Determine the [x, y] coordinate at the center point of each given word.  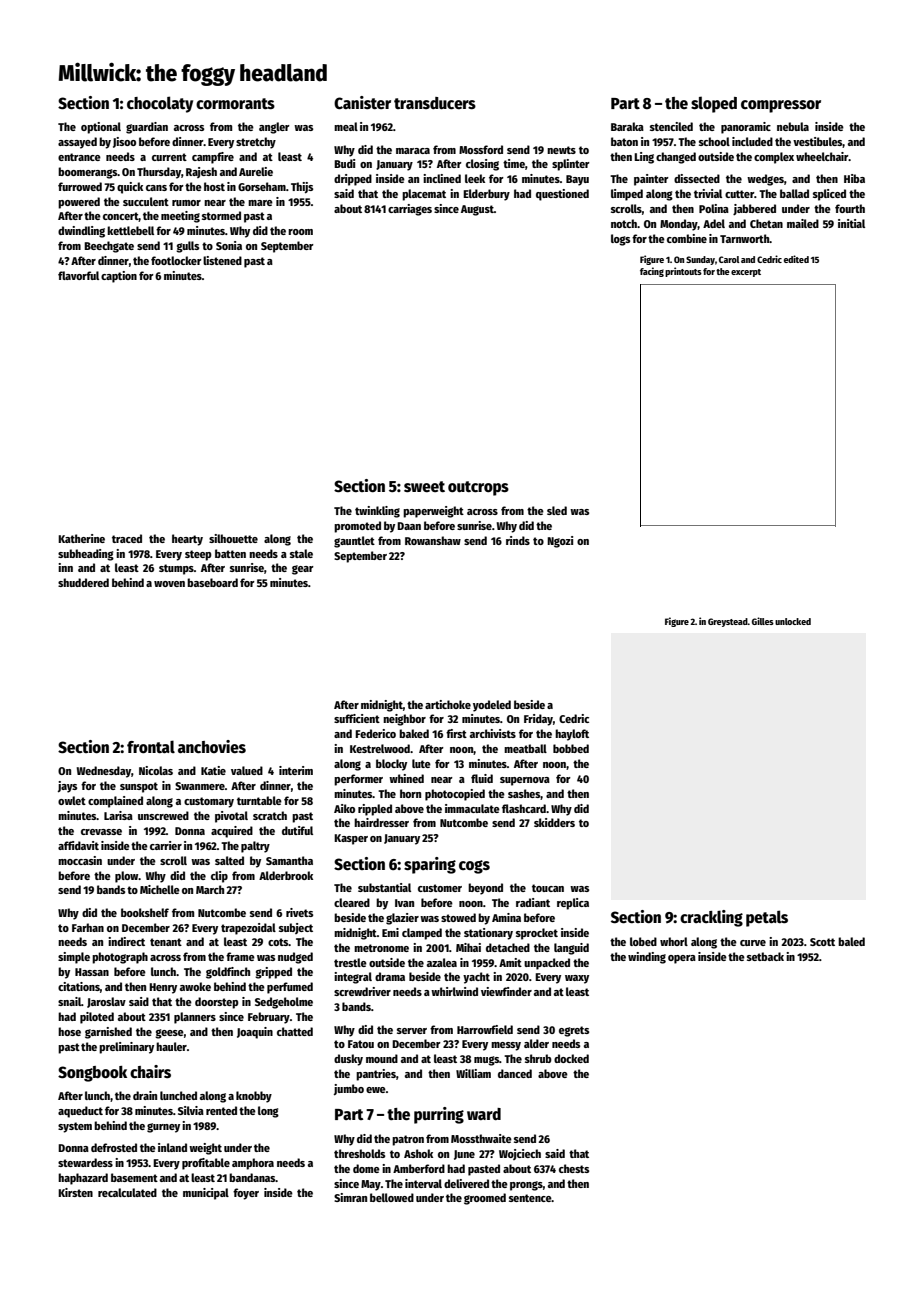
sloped [714, 104]
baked [414, 733]
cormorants [235, 104]
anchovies [212, 747]
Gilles [763, 621]
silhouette [233, 538]
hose [69, 1031]
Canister [362, 102]
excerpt [746, 273]
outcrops [478, 488]
